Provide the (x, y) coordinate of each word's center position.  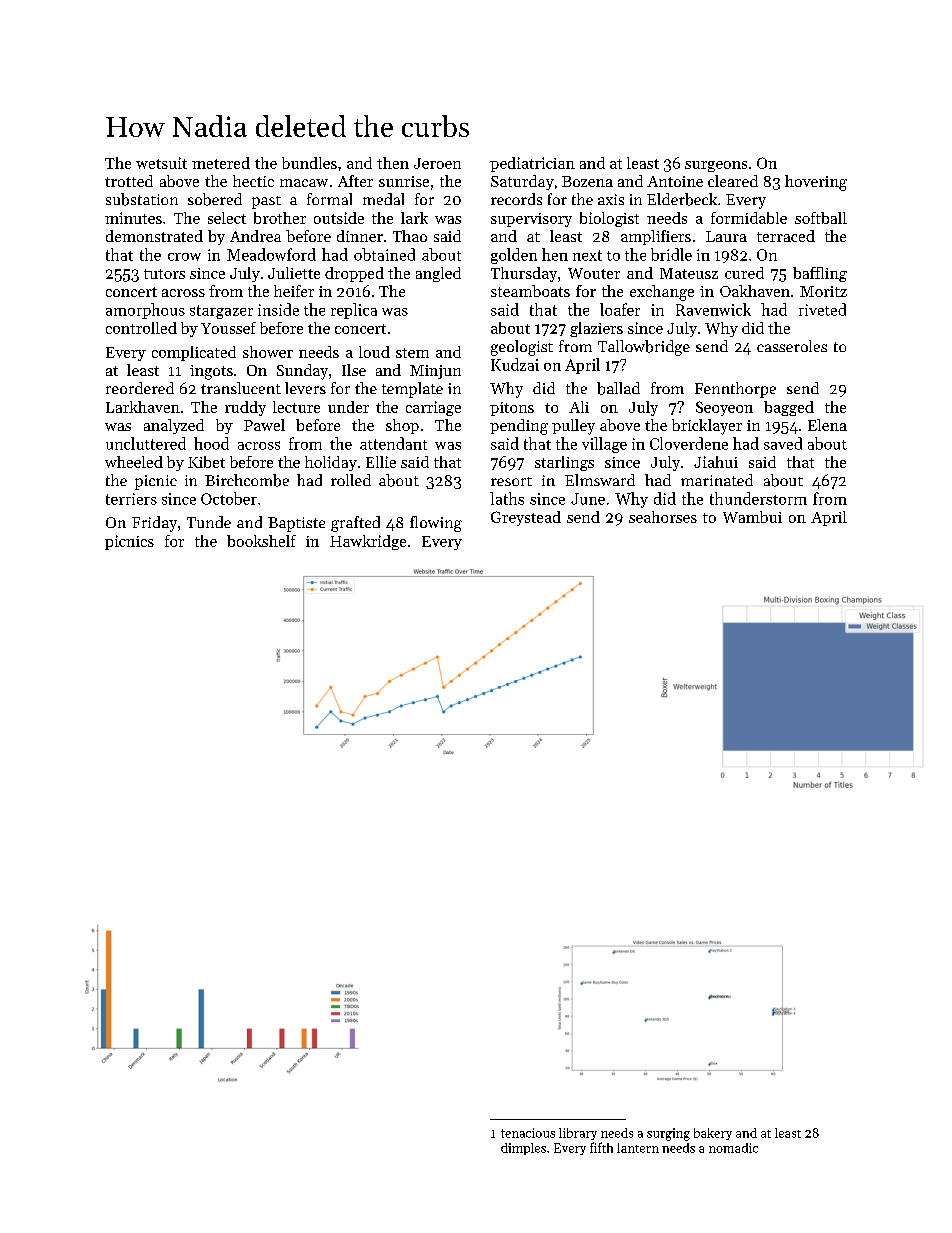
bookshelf (261, 541)
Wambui (752, 517)
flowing (436, 524)
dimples (523, 1149)
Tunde (209, 522)
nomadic (733, 1148)
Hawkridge (368, 542)
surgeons (716, 166)
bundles (309, 163)
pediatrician (532, 164)
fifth (601, 1147)
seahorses (663, 517)
